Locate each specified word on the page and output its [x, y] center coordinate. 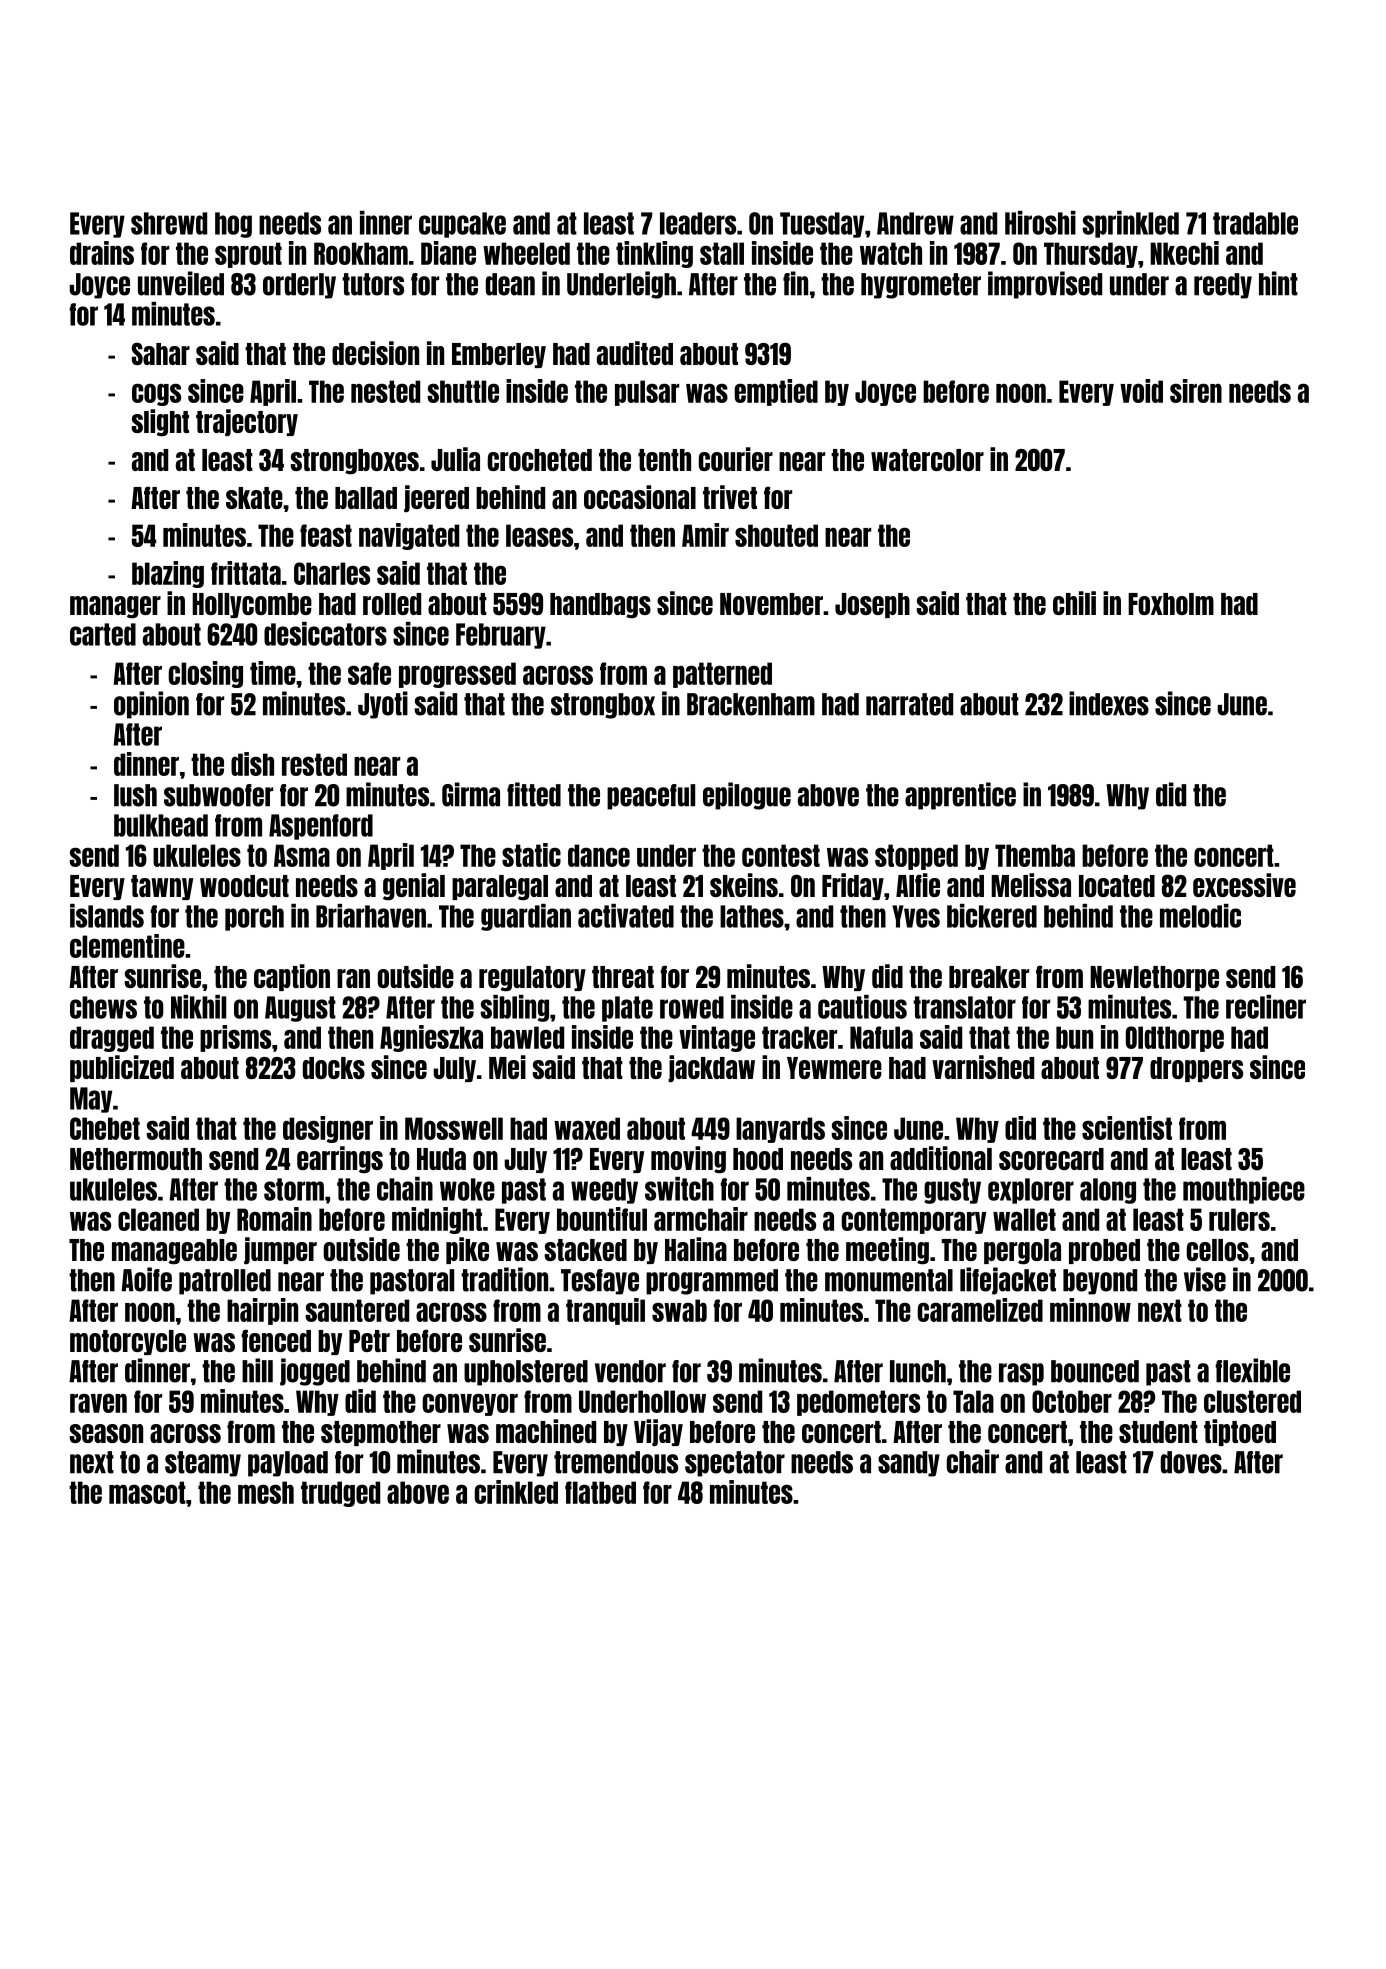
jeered [436, 498]
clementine [127, 946]
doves [1191, 1462]
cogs [156, 394]
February [501, 636]
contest [781, 855]
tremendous [616, 1462]
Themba [1035, 855]
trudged [340, 1494]
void [1141, 391]
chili [1074, 603]
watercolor [927, 460]
